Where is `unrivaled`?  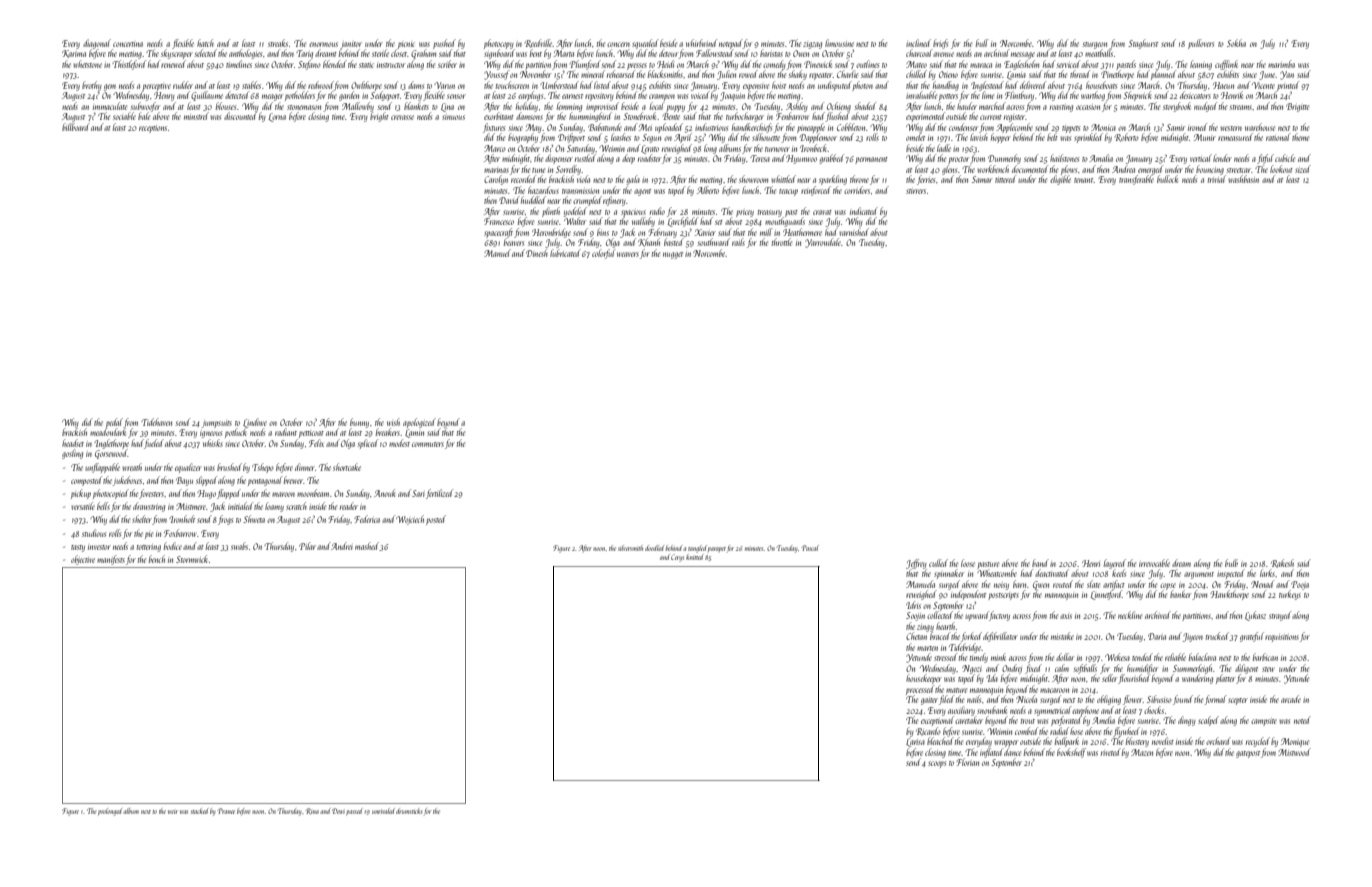 unrivaled is located at coordinates (383, 811).
